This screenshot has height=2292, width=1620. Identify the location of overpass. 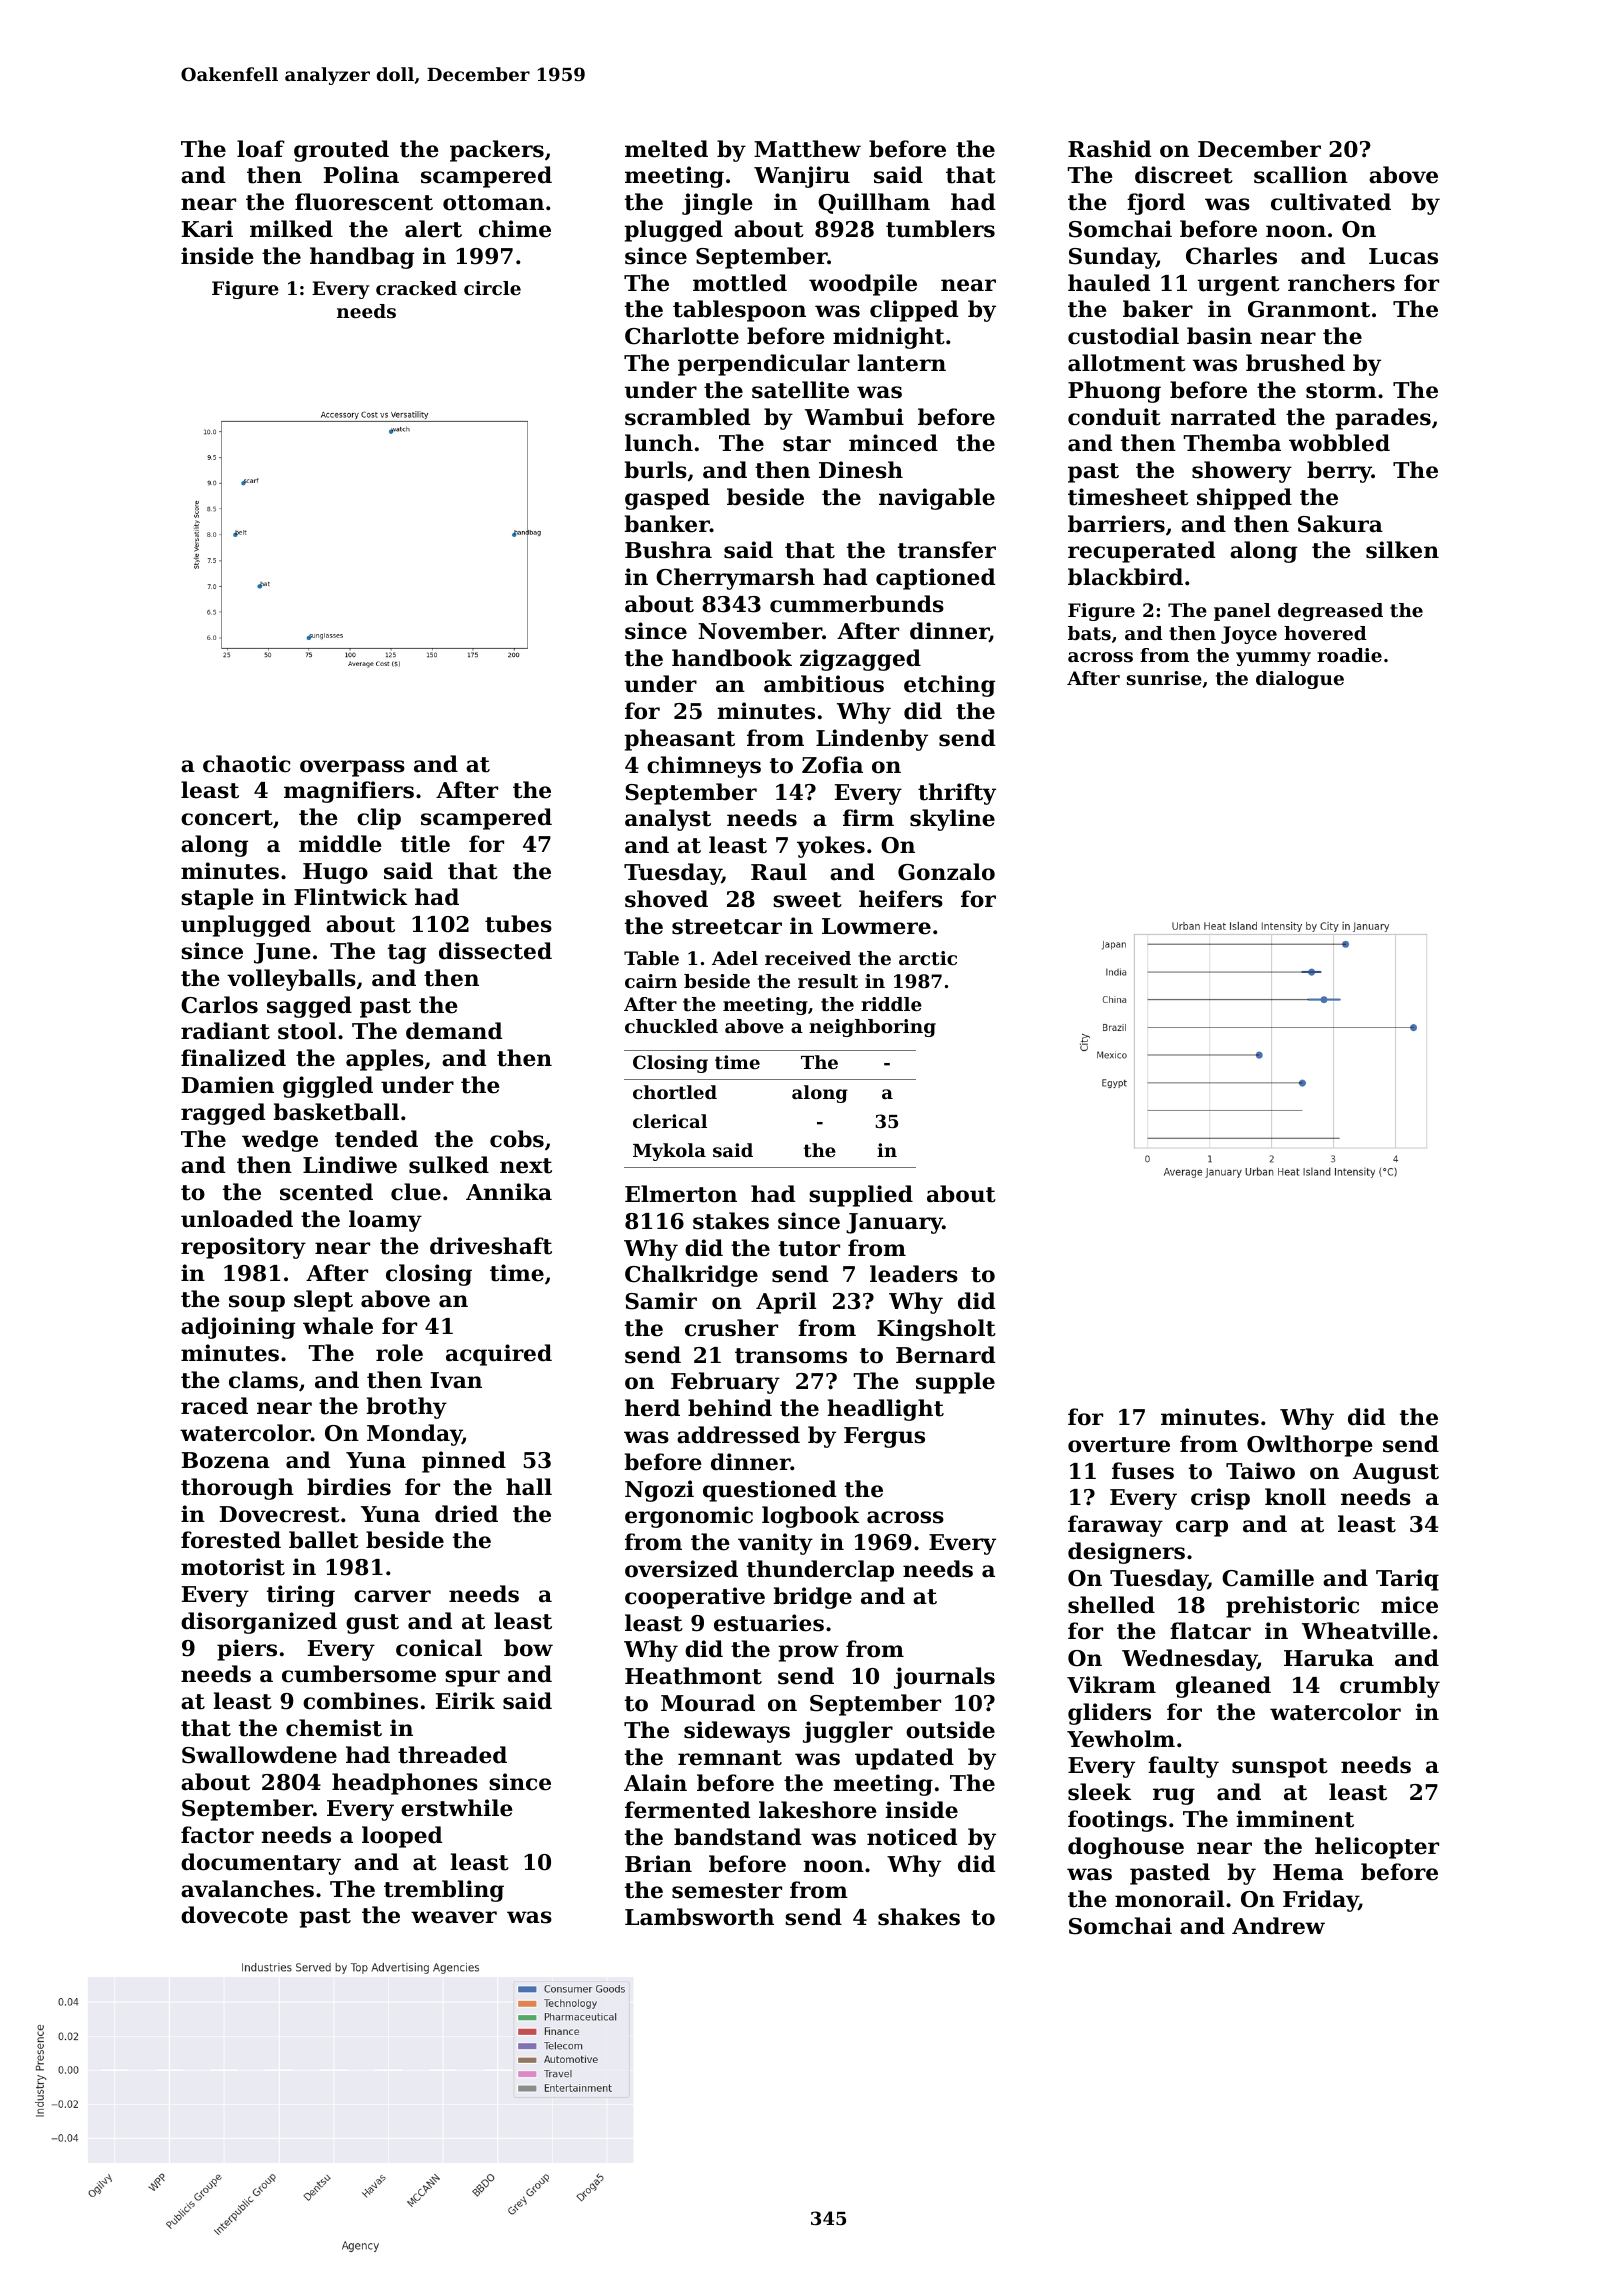
(352, 768).
